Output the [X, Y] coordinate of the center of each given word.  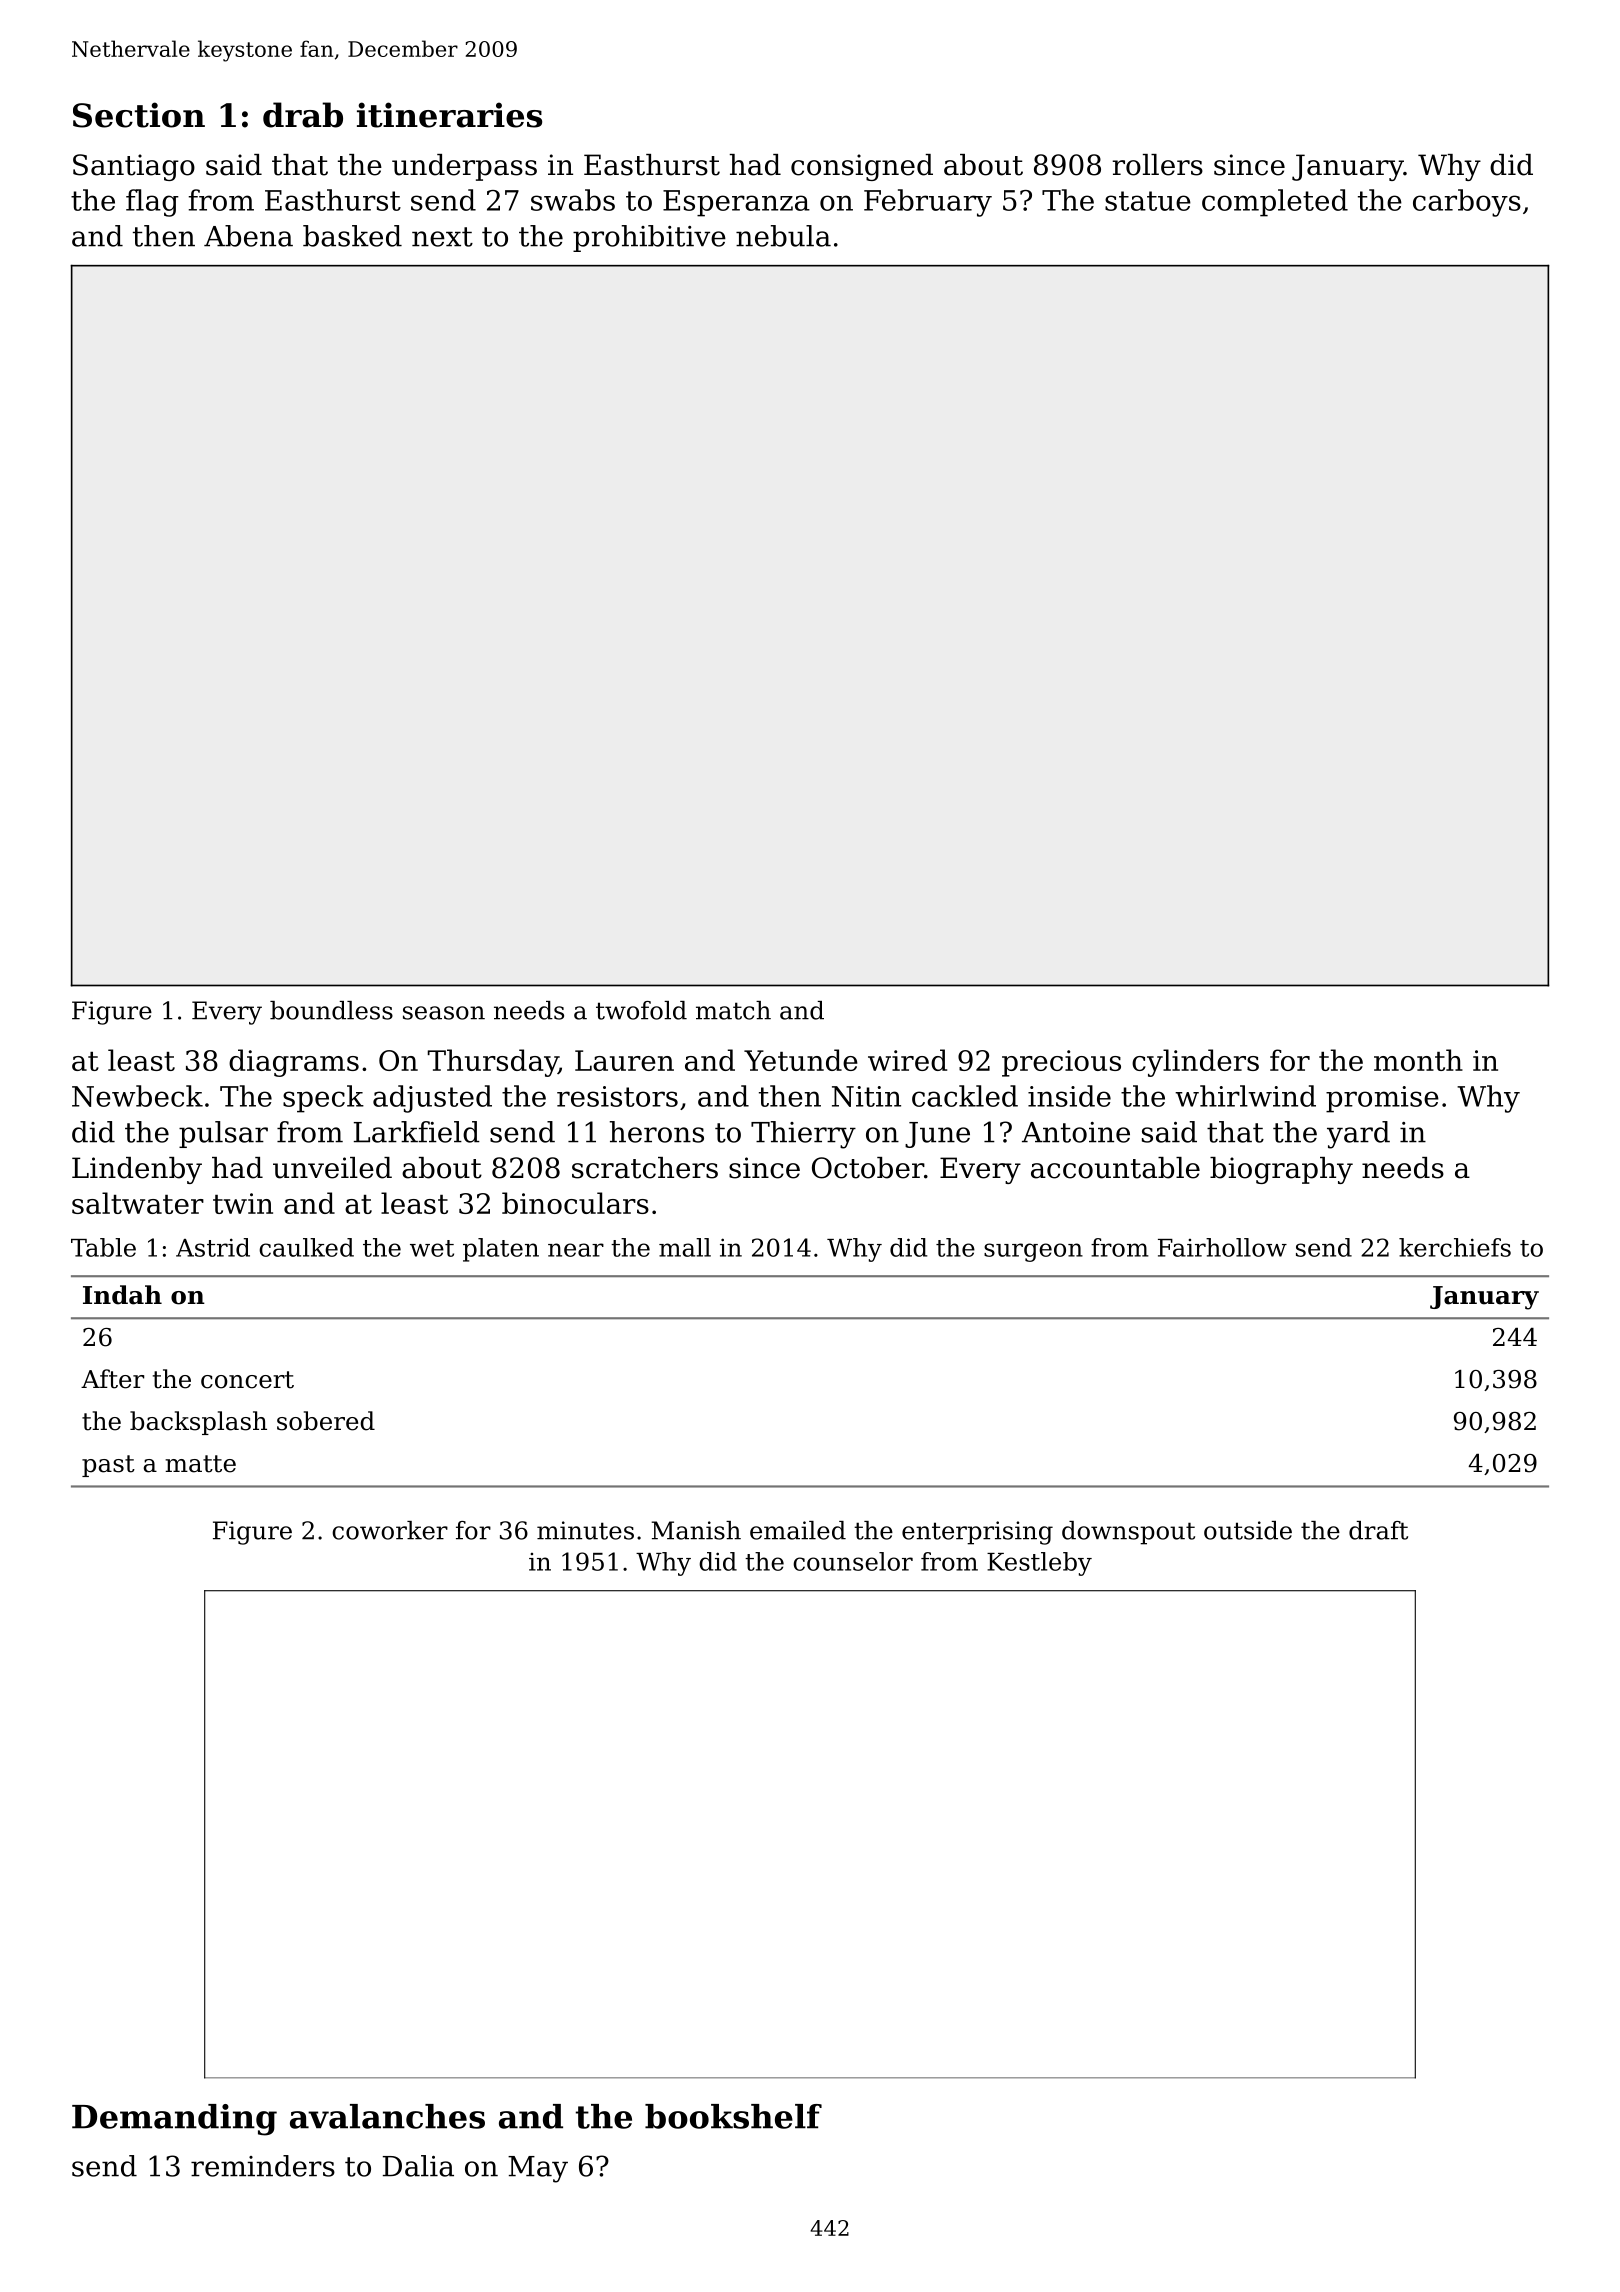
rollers [1158, 165]
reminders [263, 2166]
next [442, 237]
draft [1378, 1530]
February [928, 203]
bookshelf [733, 2116]
